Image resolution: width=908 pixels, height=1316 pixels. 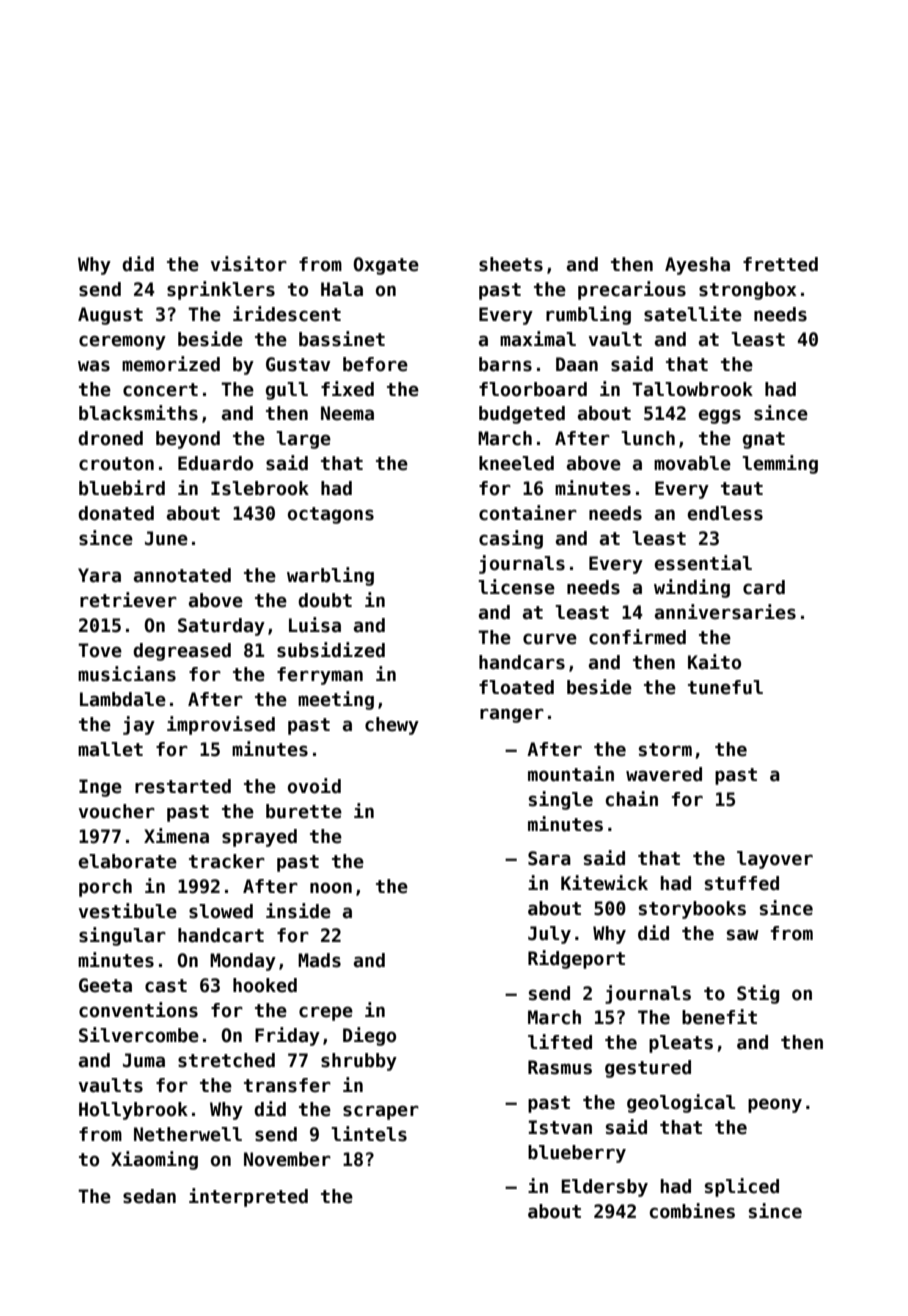 I want to click on storm, so click(x=665, y=750).
